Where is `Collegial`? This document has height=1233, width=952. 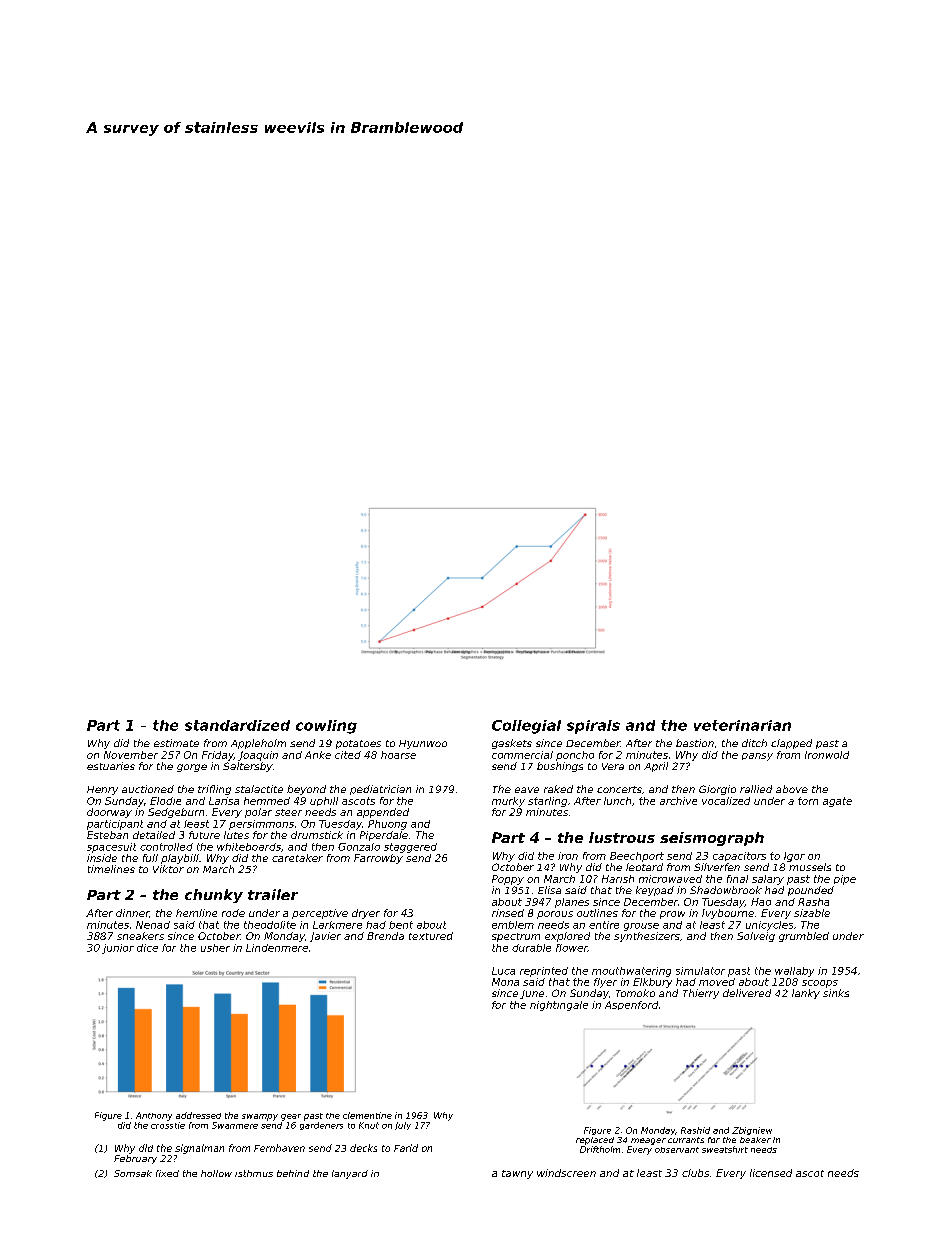 Collegial is located at coordinates (526, 727).
